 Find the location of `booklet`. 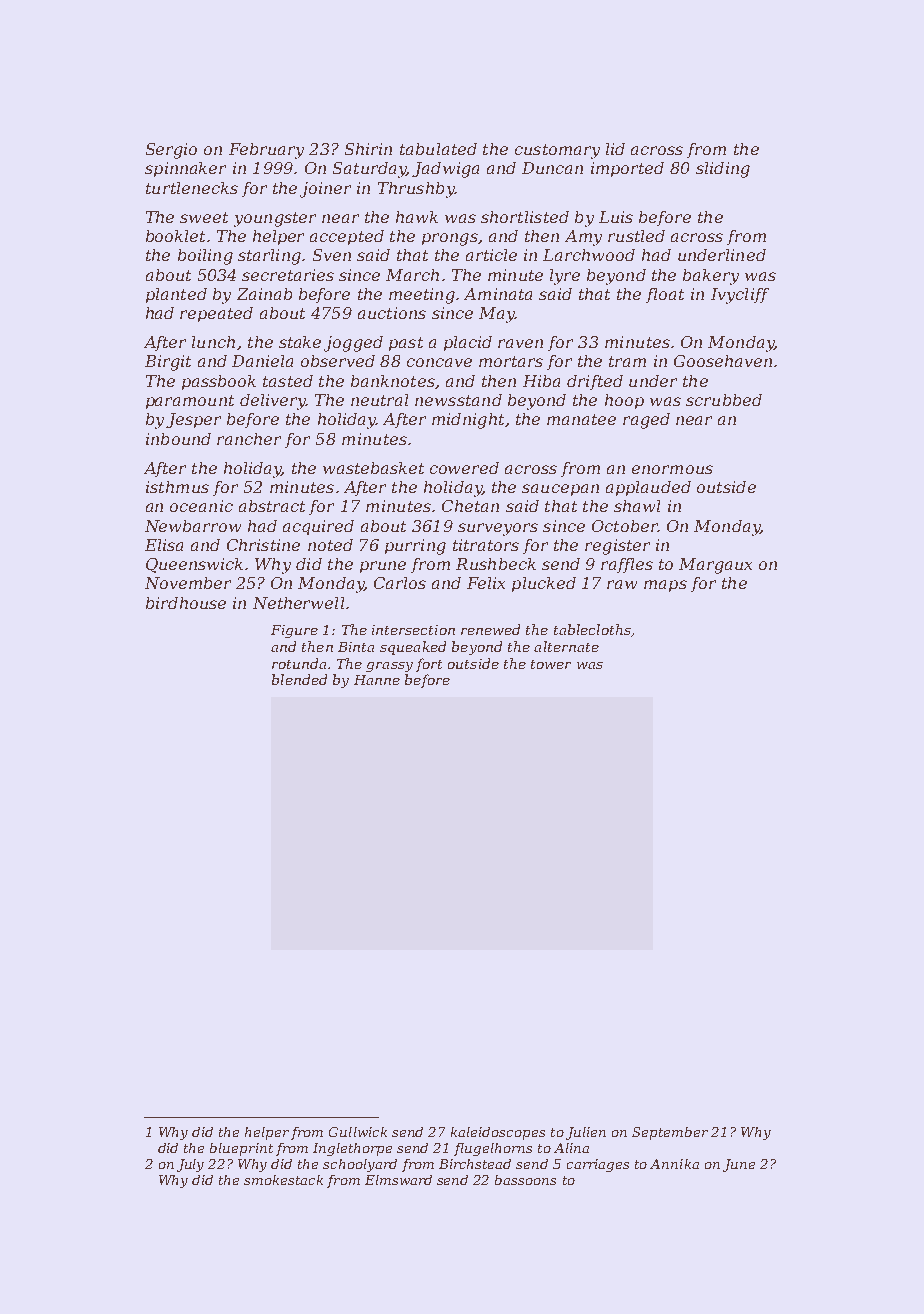

booklet is located at coordinates (175, 236).
